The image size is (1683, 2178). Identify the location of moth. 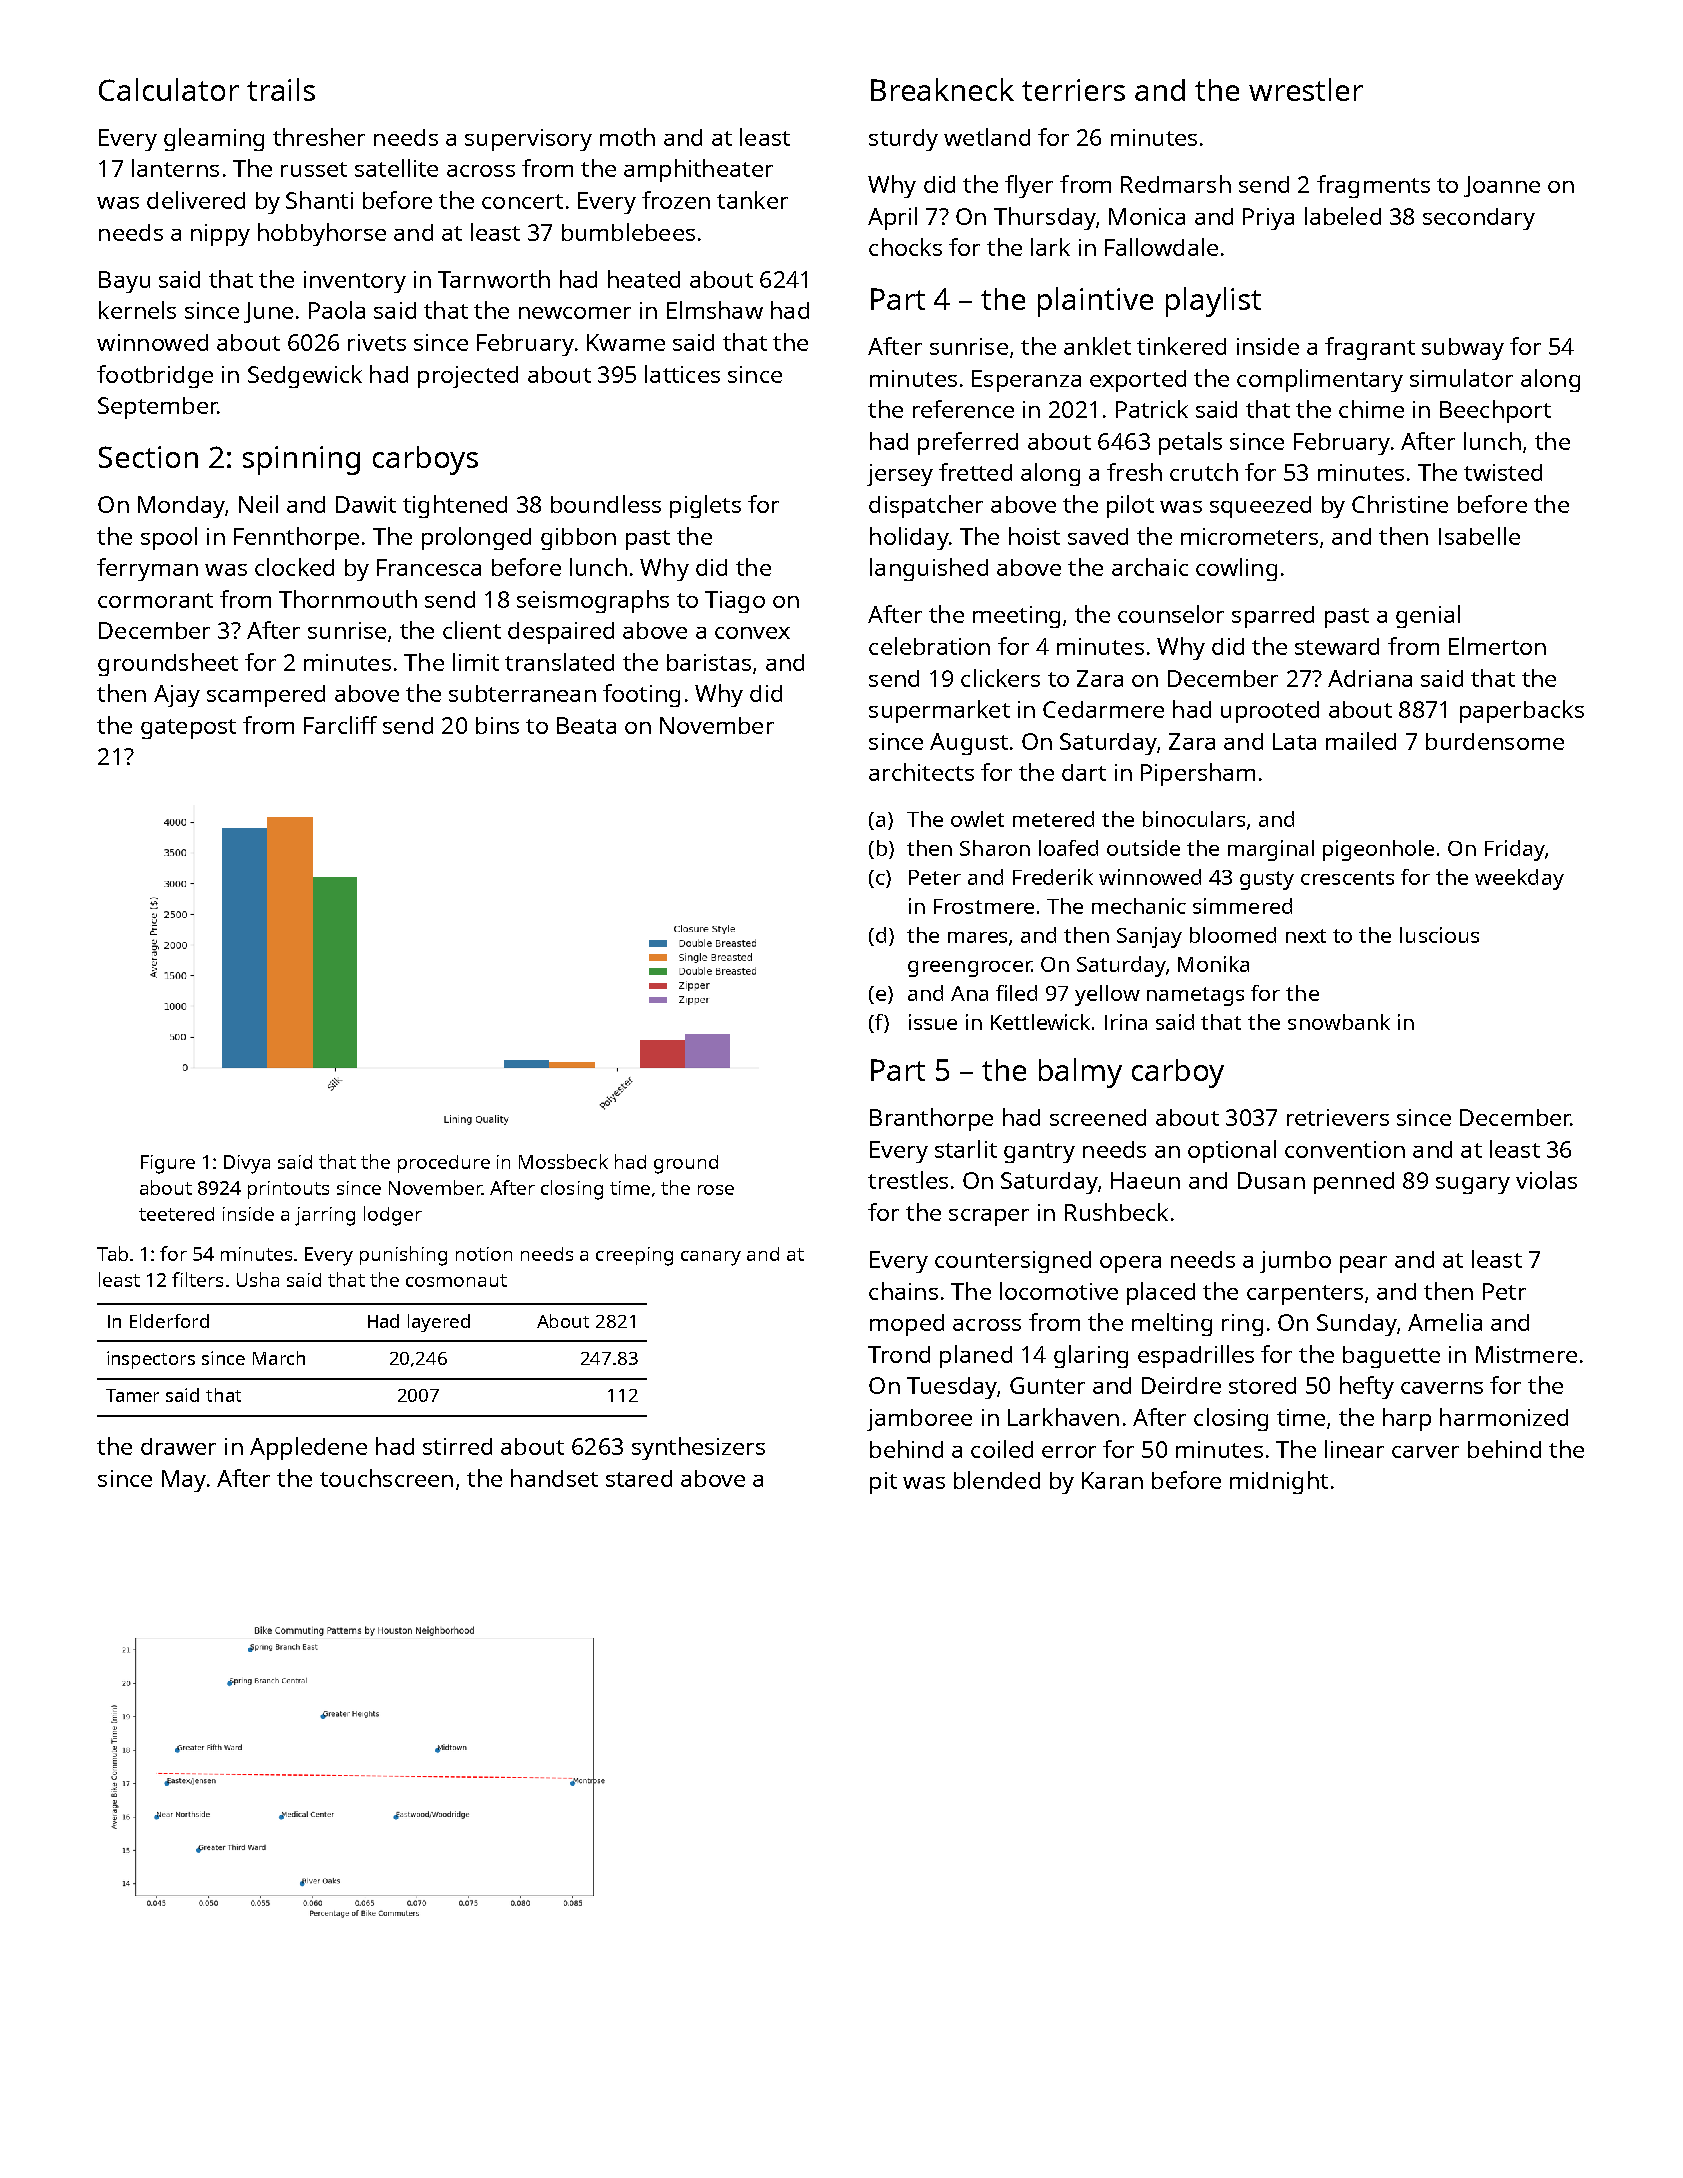
(627, 137).
